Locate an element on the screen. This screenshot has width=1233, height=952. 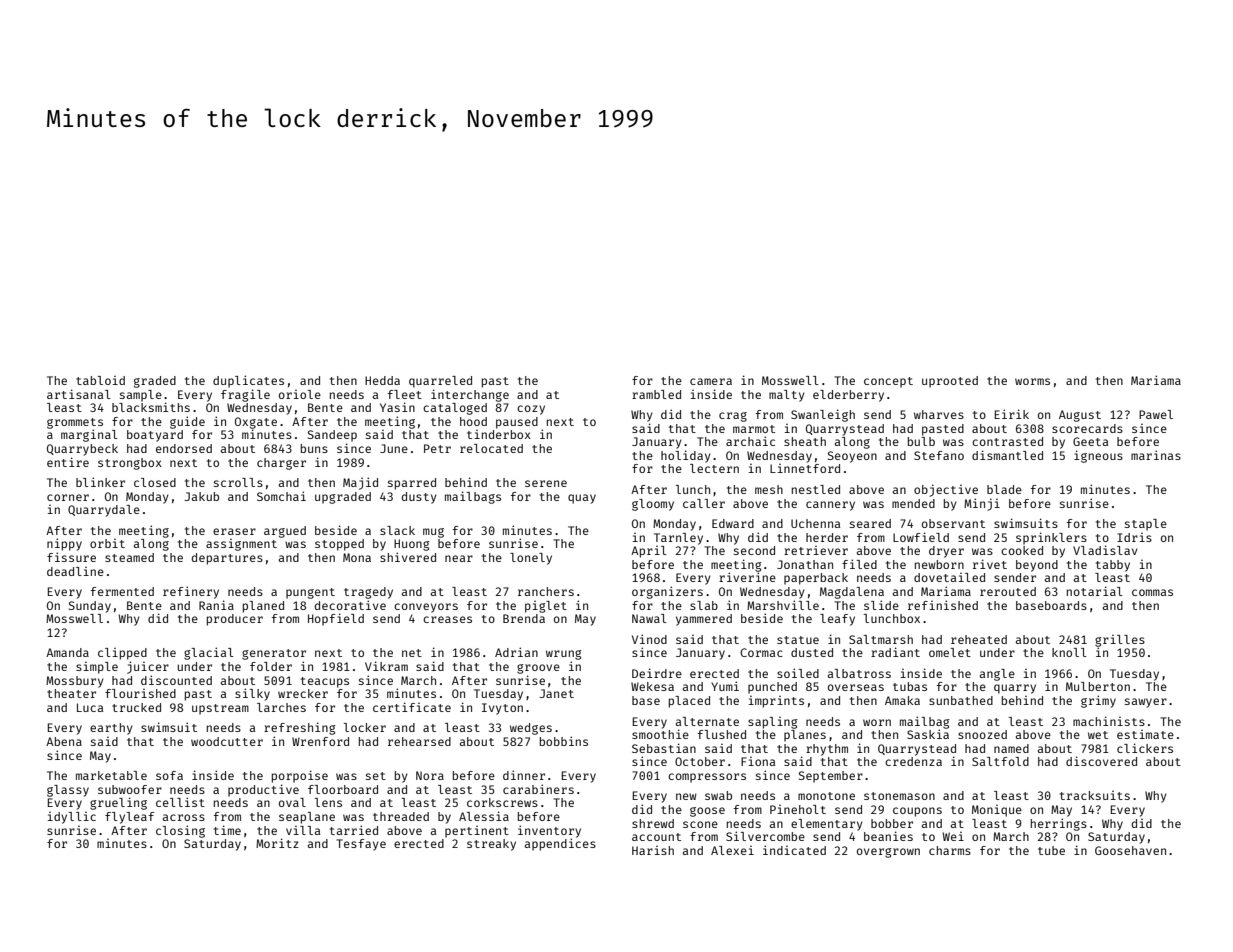
mended is located at coordinates (913, 503).
